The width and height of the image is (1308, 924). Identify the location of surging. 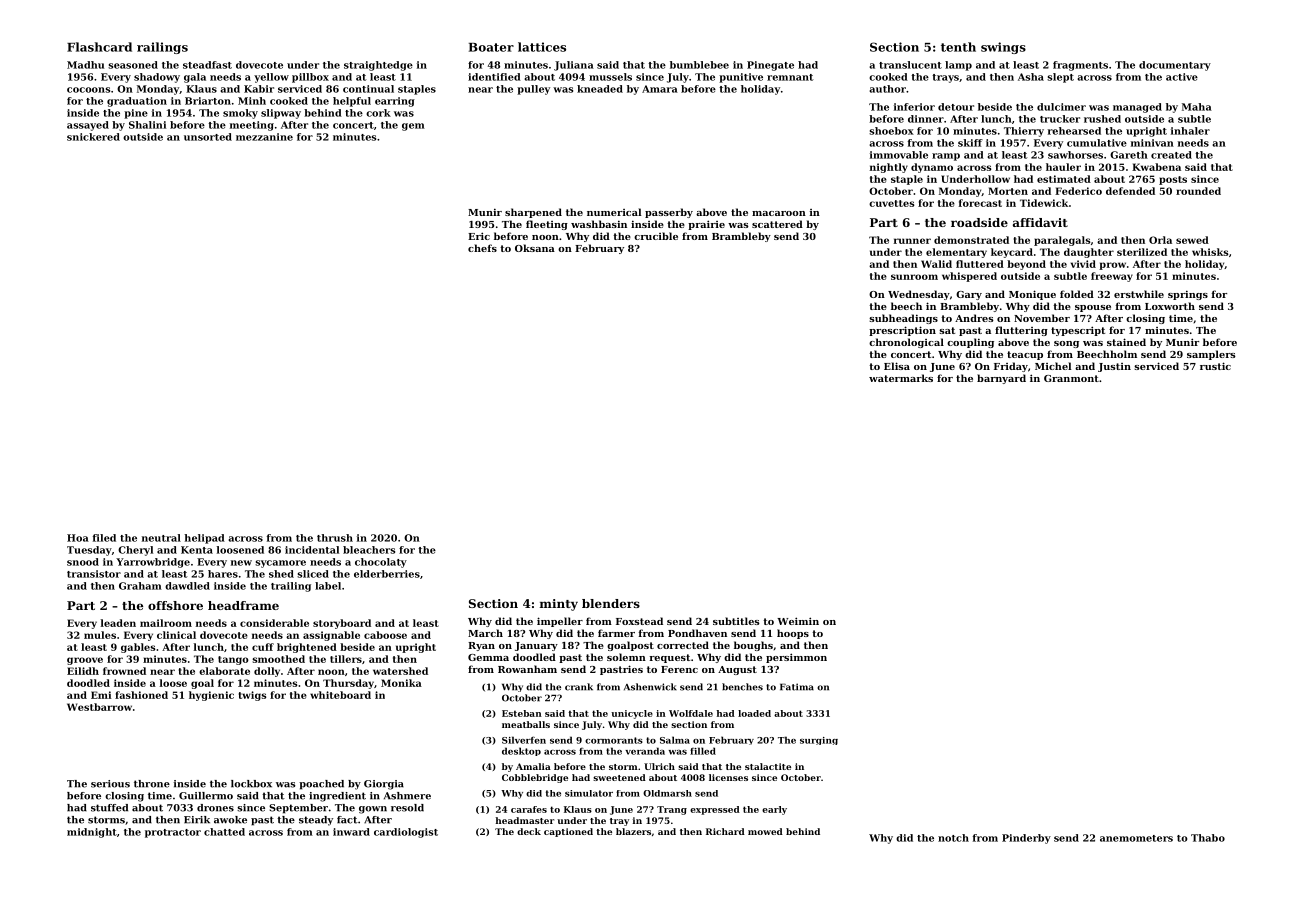
(819, 741).
